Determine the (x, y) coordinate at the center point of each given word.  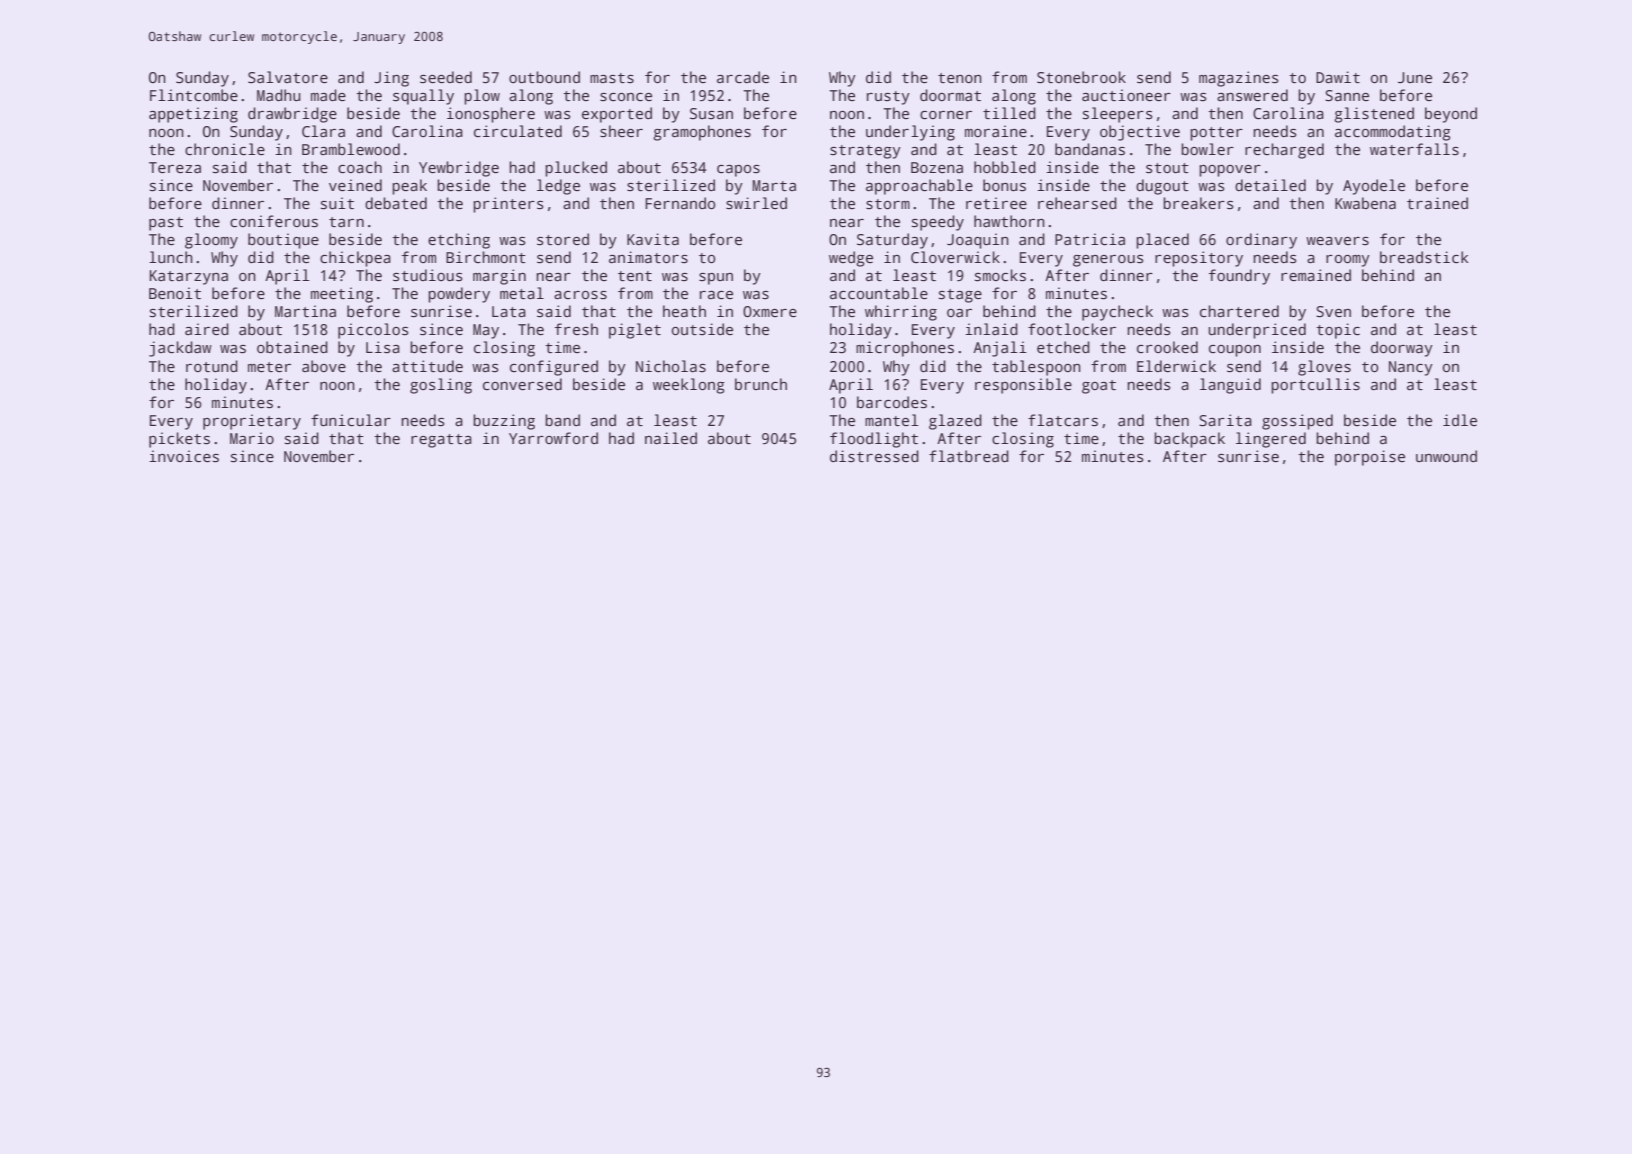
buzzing (504, 422)
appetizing (193, 115)
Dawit (1338, 77)
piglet (635, 331)
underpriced (1257, 331)
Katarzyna (189, 277)
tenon (960, 78)
